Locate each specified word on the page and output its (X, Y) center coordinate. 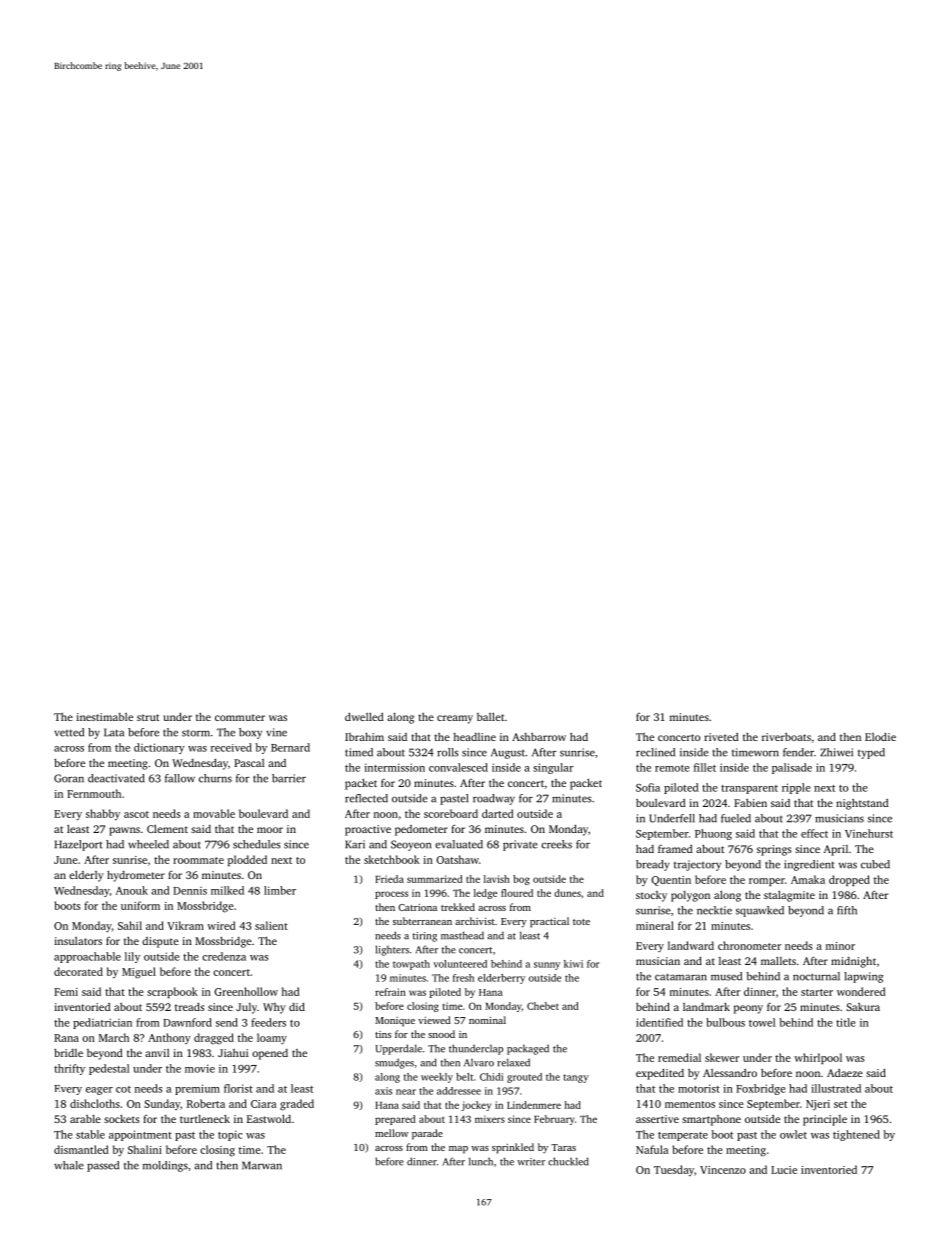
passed (103, 1166)
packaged (528, 1049)
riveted (721, 737)
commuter (240, 717)
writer (531, 1162)
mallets (778, 960)
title (846, 1022)
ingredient (809, 865)
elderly (86, 876)
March (114, 1037)
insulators (78, 941)
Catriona (417, 907)
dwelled (364, 716)
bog (521, 880)
